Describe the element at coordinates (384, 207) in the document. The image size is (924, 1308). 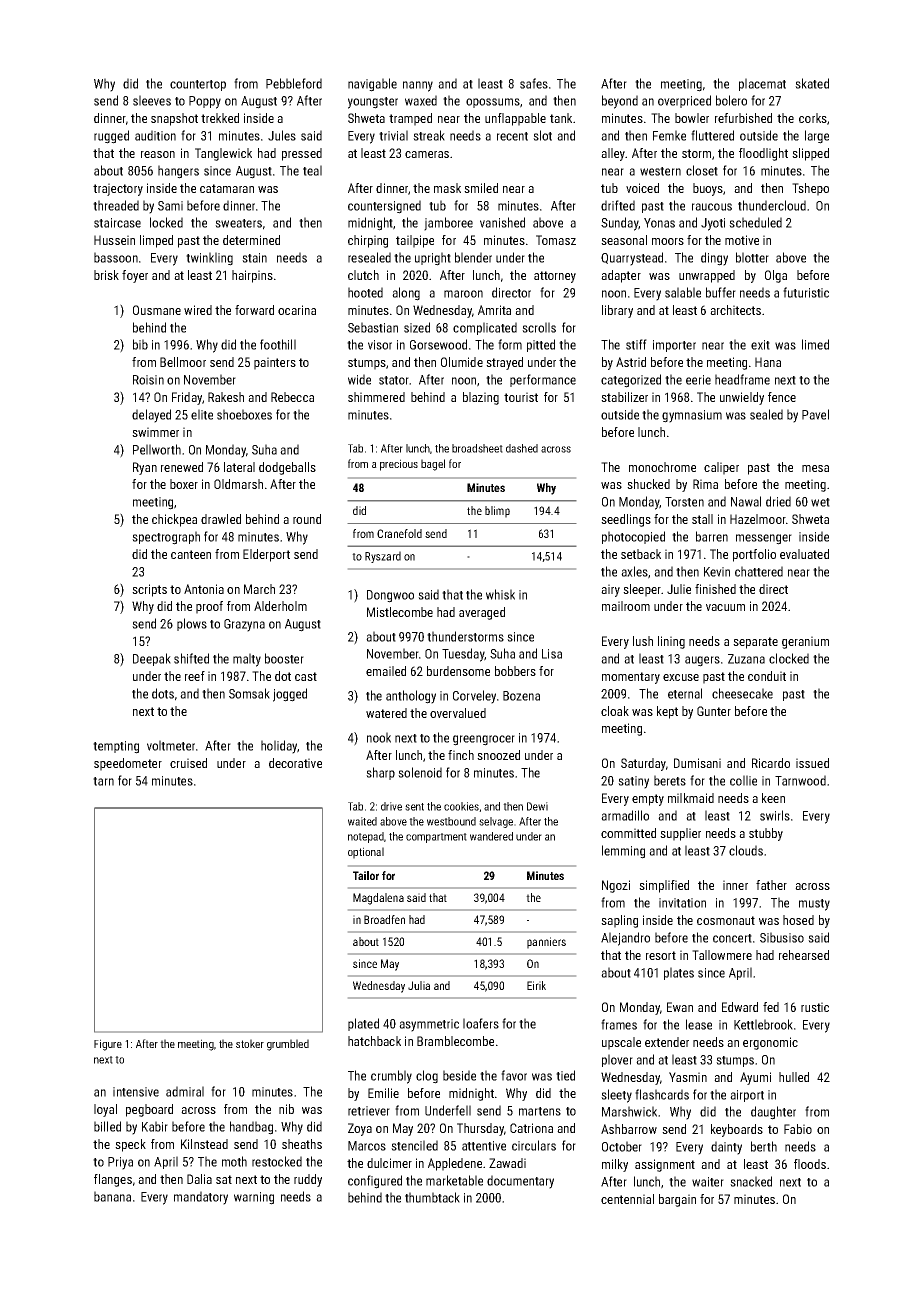
I see `countersigned` at that location.
